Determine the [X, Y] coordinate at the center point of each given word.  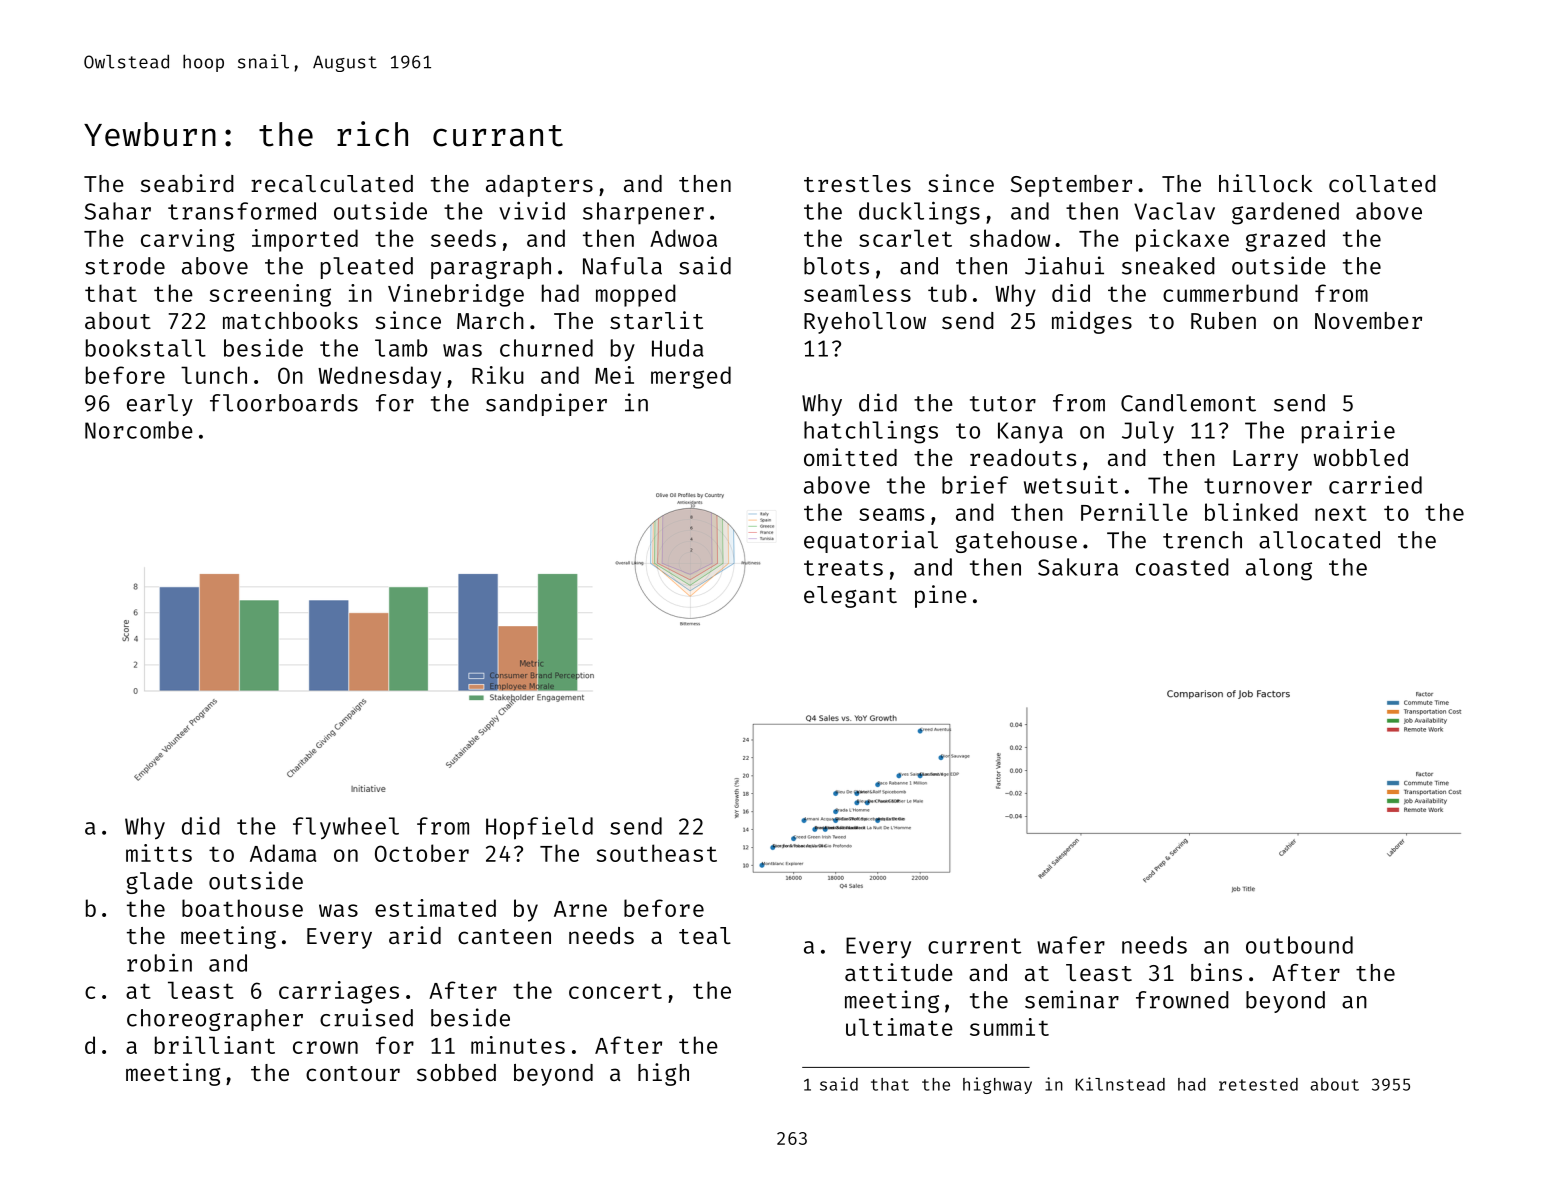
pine [941, 596]
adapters [539, 186]
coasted [1182, 567]
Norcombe [139, 430]
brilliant [215, 1045]
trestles [857, 183]
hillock [1265, 183]
